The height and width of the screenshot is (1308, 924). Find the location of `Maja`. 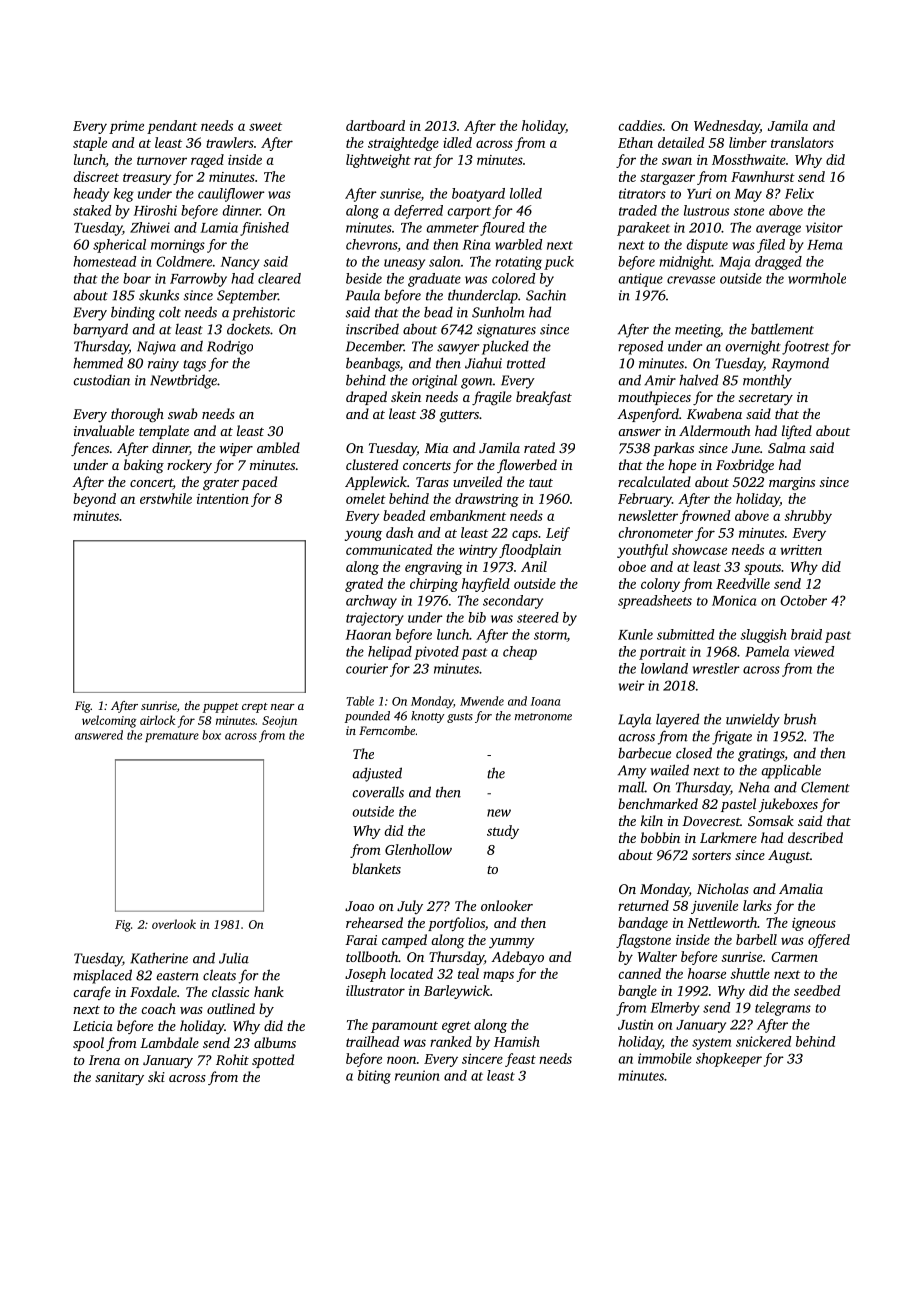

Maja is located at coordinates (734, 263).
